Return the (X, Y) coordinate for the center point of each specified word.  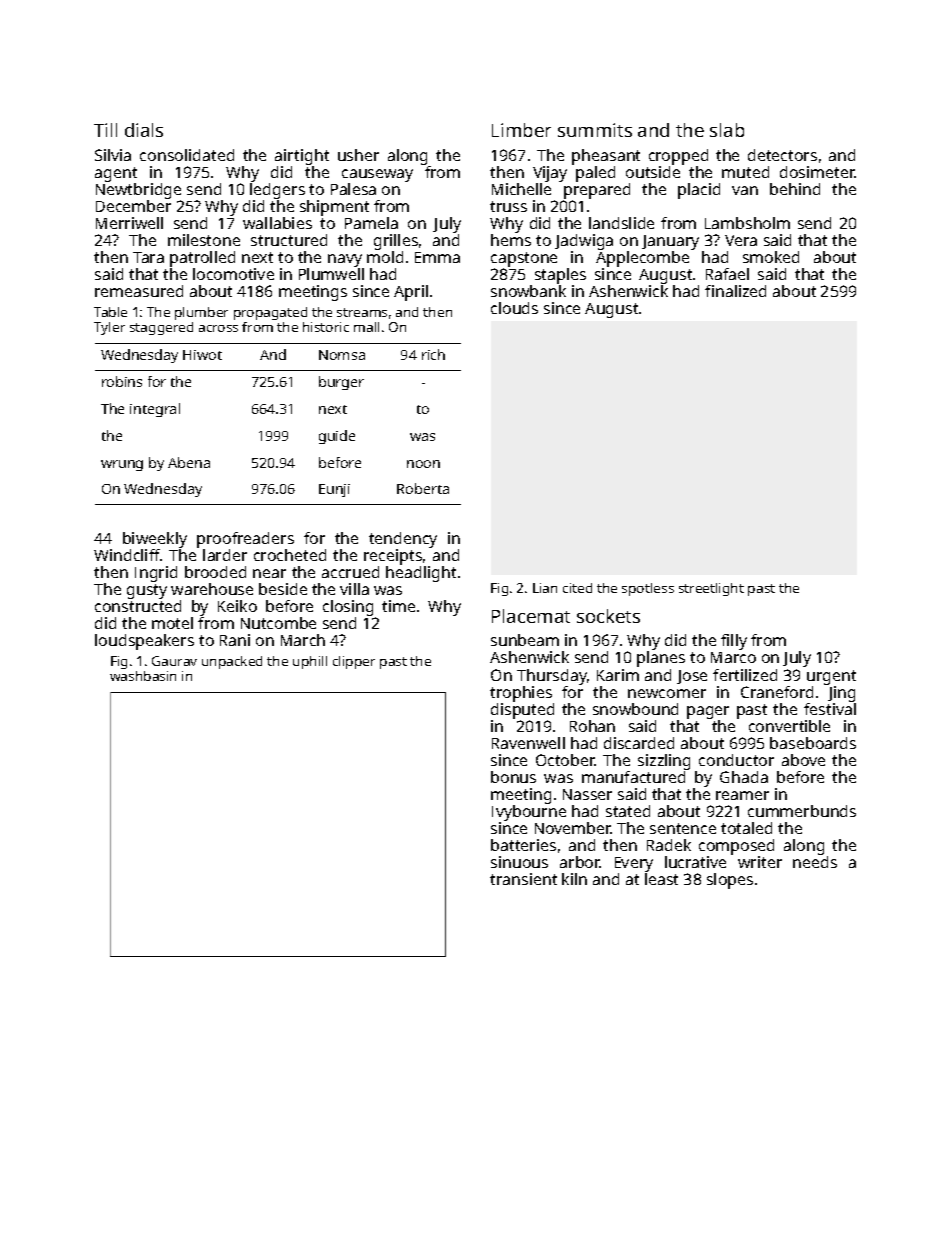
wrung (122, 465)
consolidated (187, 155)
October (565, 760)
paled (595, 174)
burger (341, 383)
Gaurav (174, 661)
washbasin (143, 676)
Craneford (777, 692)
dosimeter (817, 172)
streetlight (711, 589)
